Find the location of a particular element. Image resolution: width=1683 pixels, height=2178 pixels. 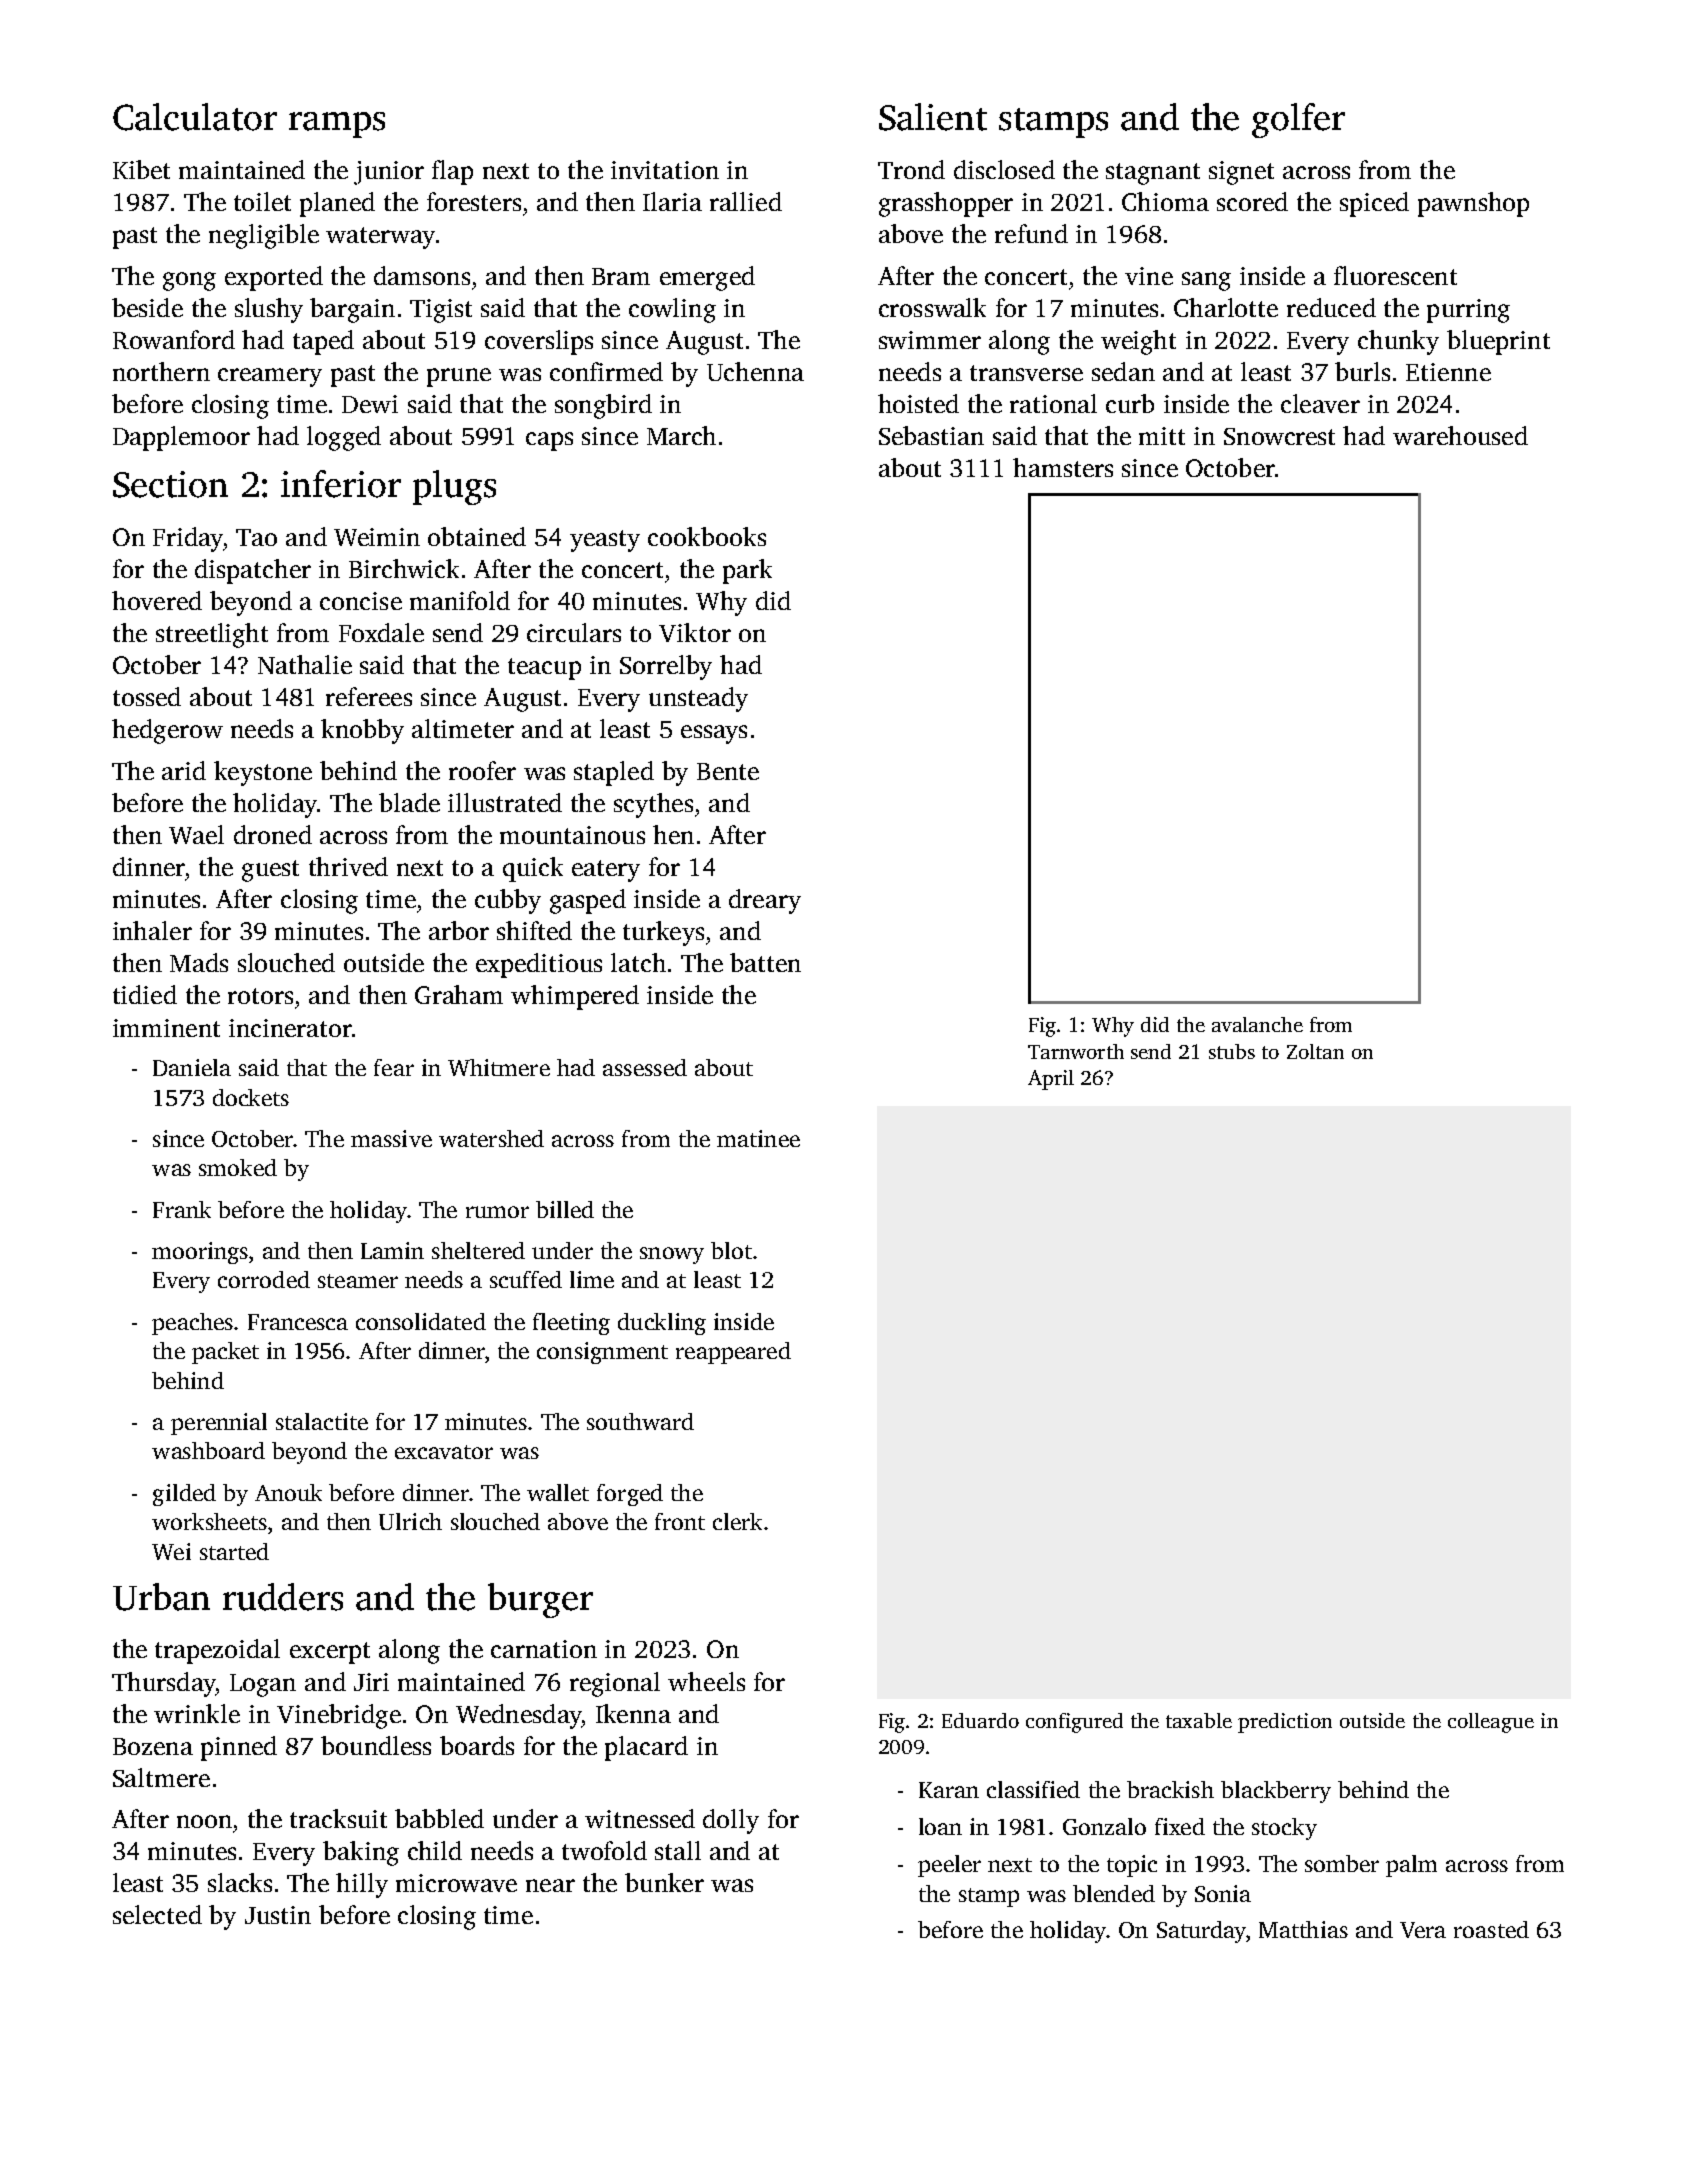

Snowcrest is located at coordinates (1279, 436).
